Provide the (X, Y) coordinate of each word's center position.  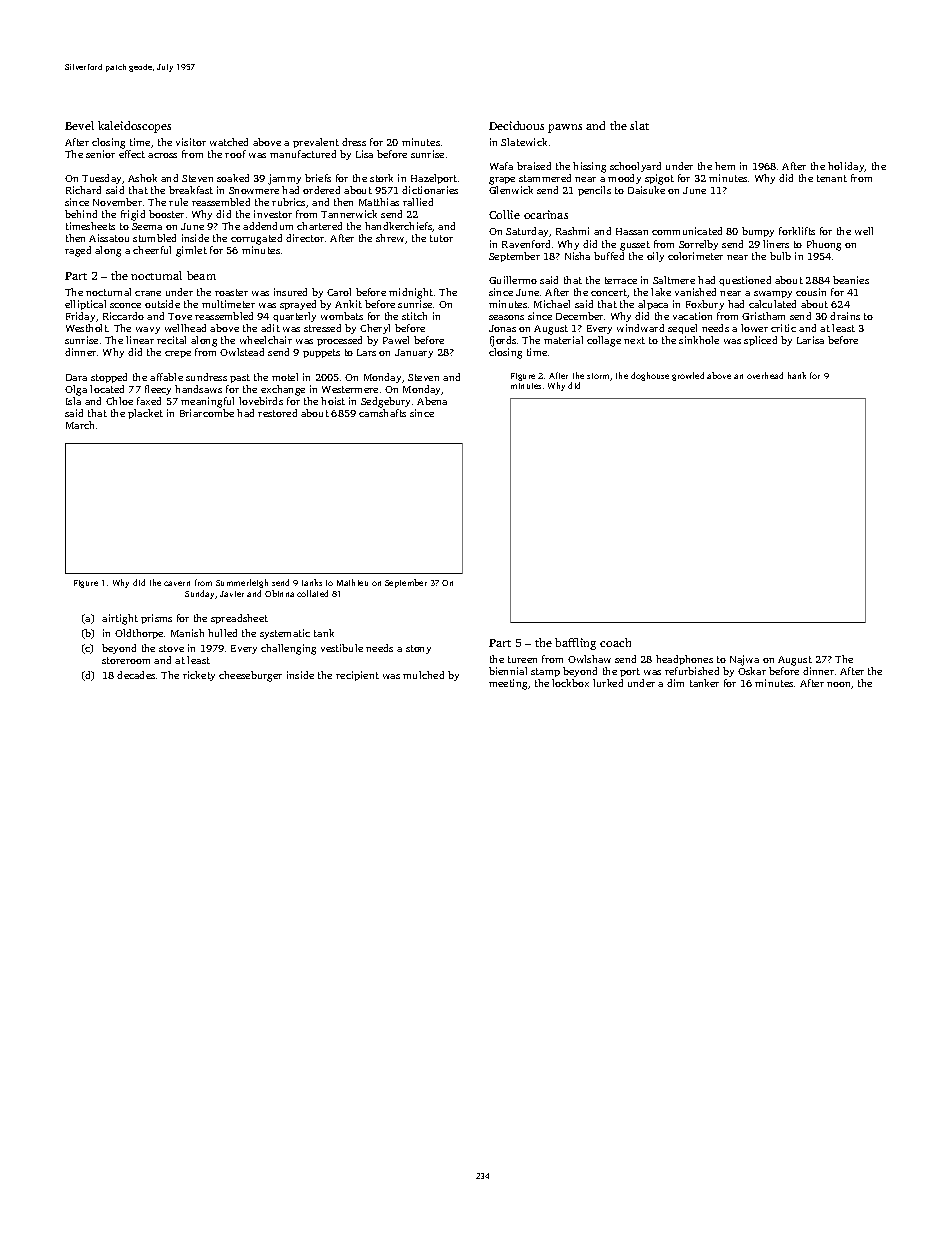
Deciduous (516, 125)
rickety (199, 676)
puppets (321, 353)
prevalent (316, 143)
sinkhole (699, 340)
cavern (177, 583)
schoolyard (635, 167)
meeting (508, 684)
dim (675, 683)
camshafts (382, 413)
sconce (125, 305)
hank (797, 375)
